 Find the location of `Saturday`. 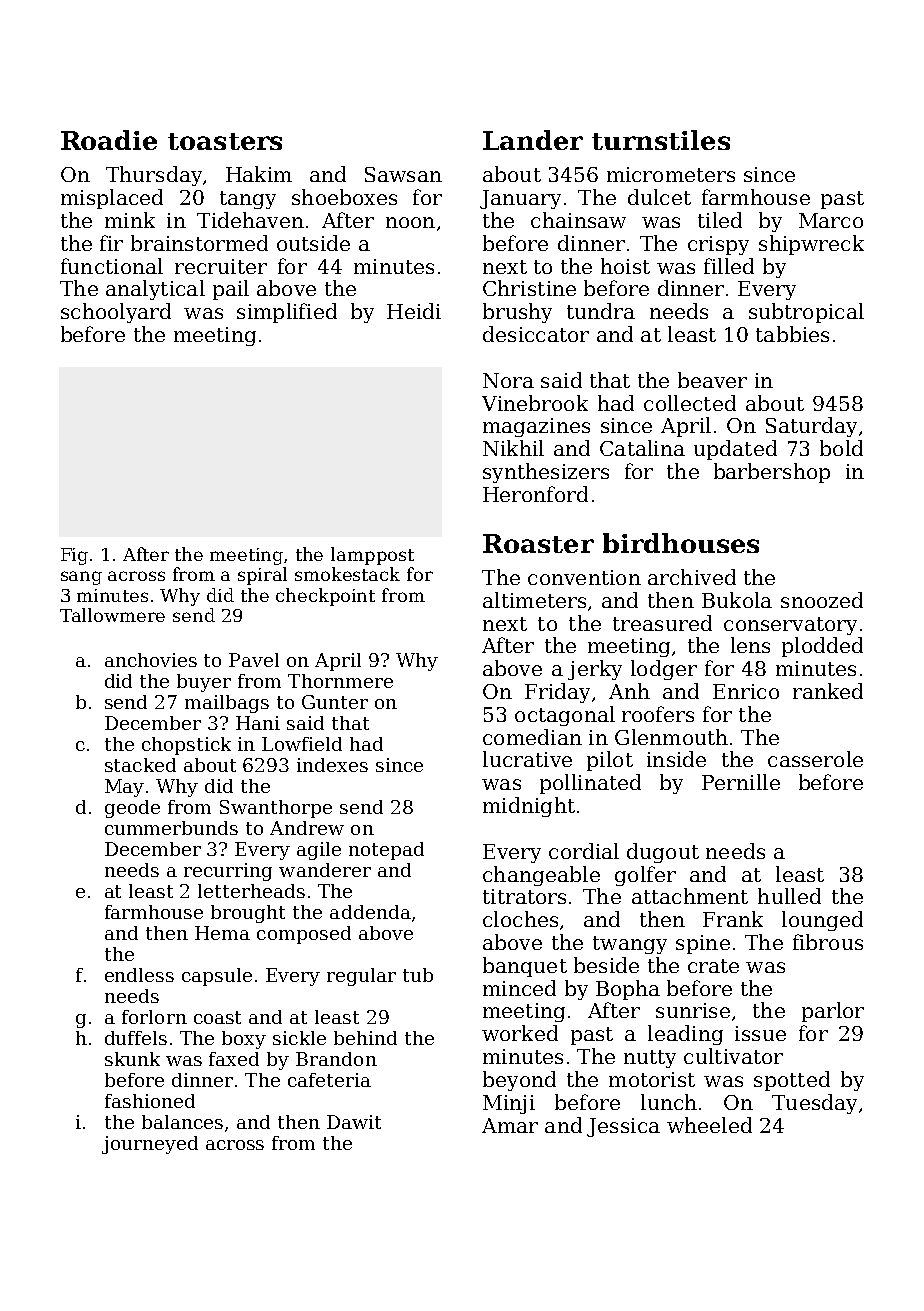

Saturday is located at coordinates (811, 427).
